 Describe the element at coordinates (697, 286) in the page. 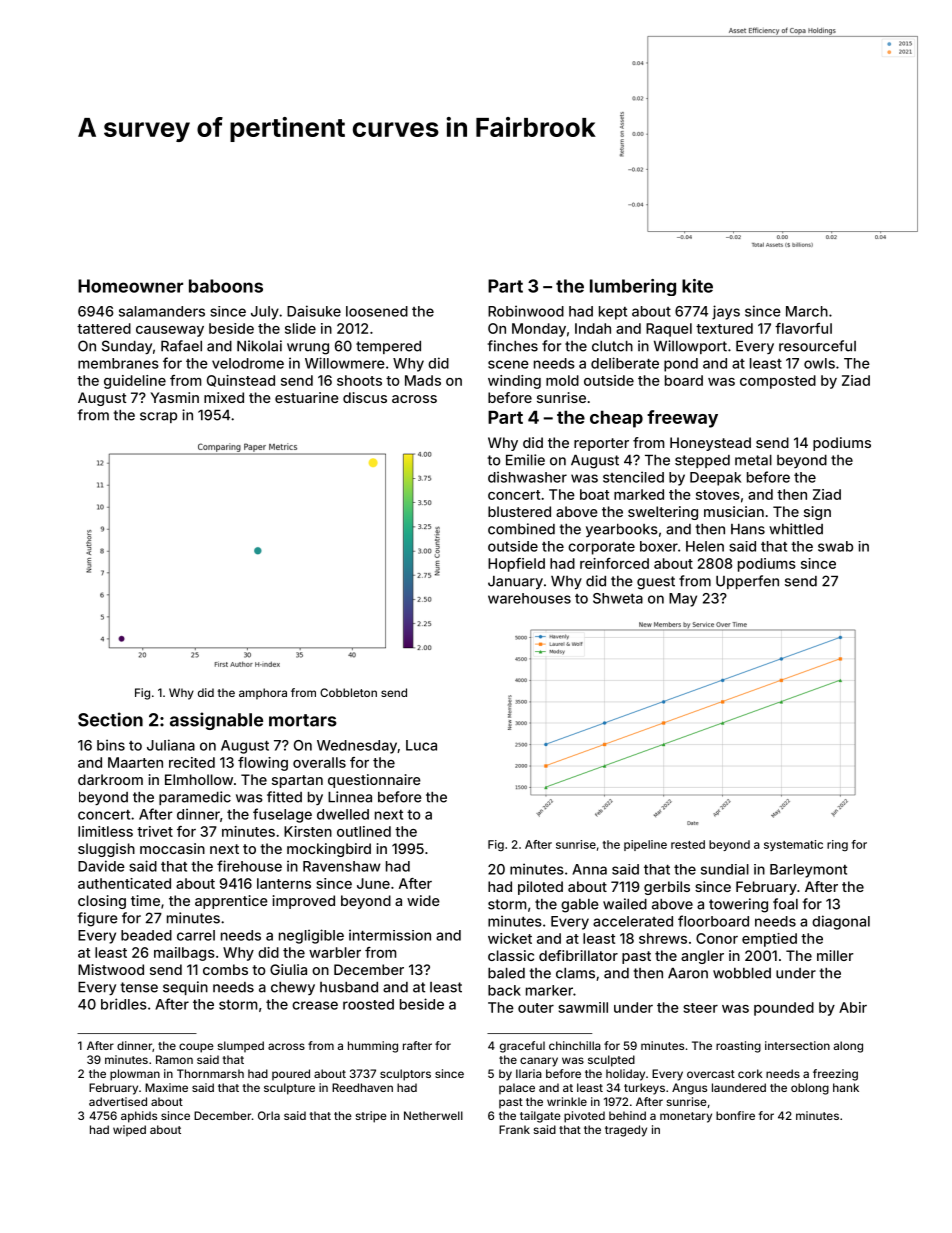

I see `kite` at that location.
